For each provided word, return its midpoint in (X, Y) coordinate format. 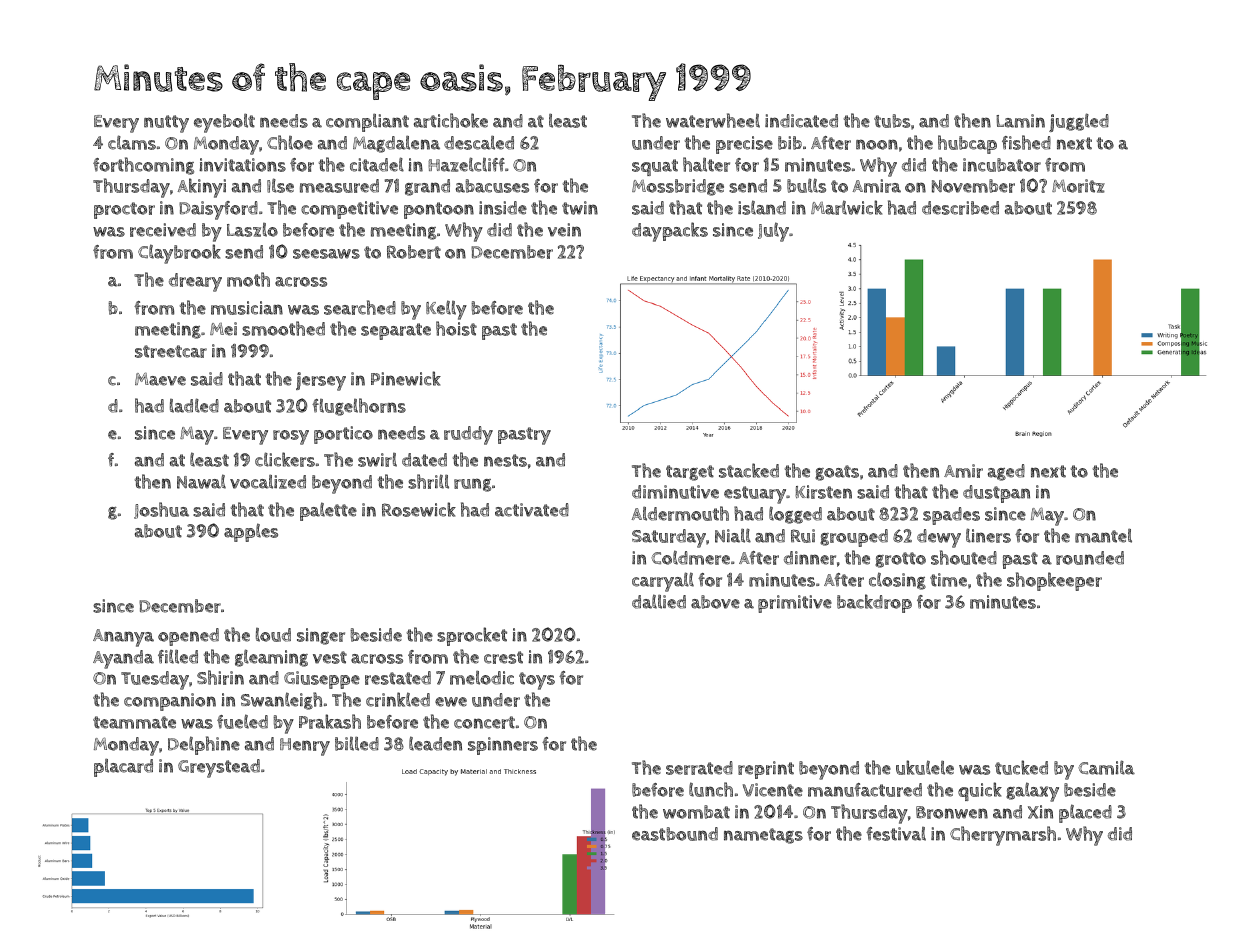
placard (123, 767)
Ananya (123, 638)
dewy (939, 538)
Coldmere (690, 557)
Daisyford (218, 210)
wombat (696, 812)
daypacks (670, 232)
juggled (1079, 122)
